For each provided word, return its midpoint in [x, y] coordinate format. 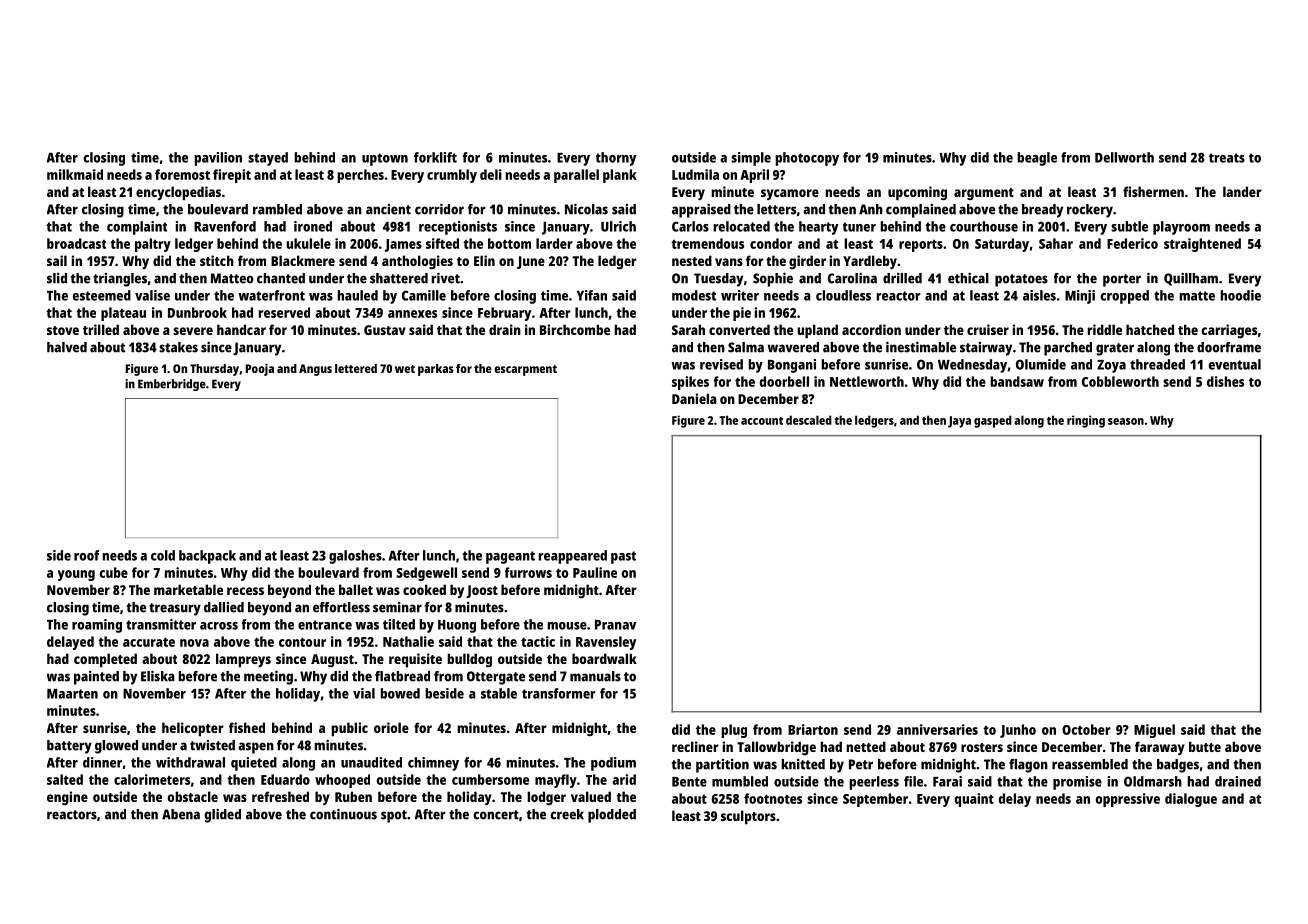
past [623, 557]
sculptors [748, 817]
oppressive [1128, 800]
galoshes [355, 557]
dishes [1225, 381]
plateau [123, 314]
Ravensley [606, 643]
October [1086, 729]
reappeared [573, 557]
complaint [137, 228]
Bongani [792, 366]
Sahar [1056, 243]
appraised [701, 211]
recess [245, 591]
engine [67, 798]
